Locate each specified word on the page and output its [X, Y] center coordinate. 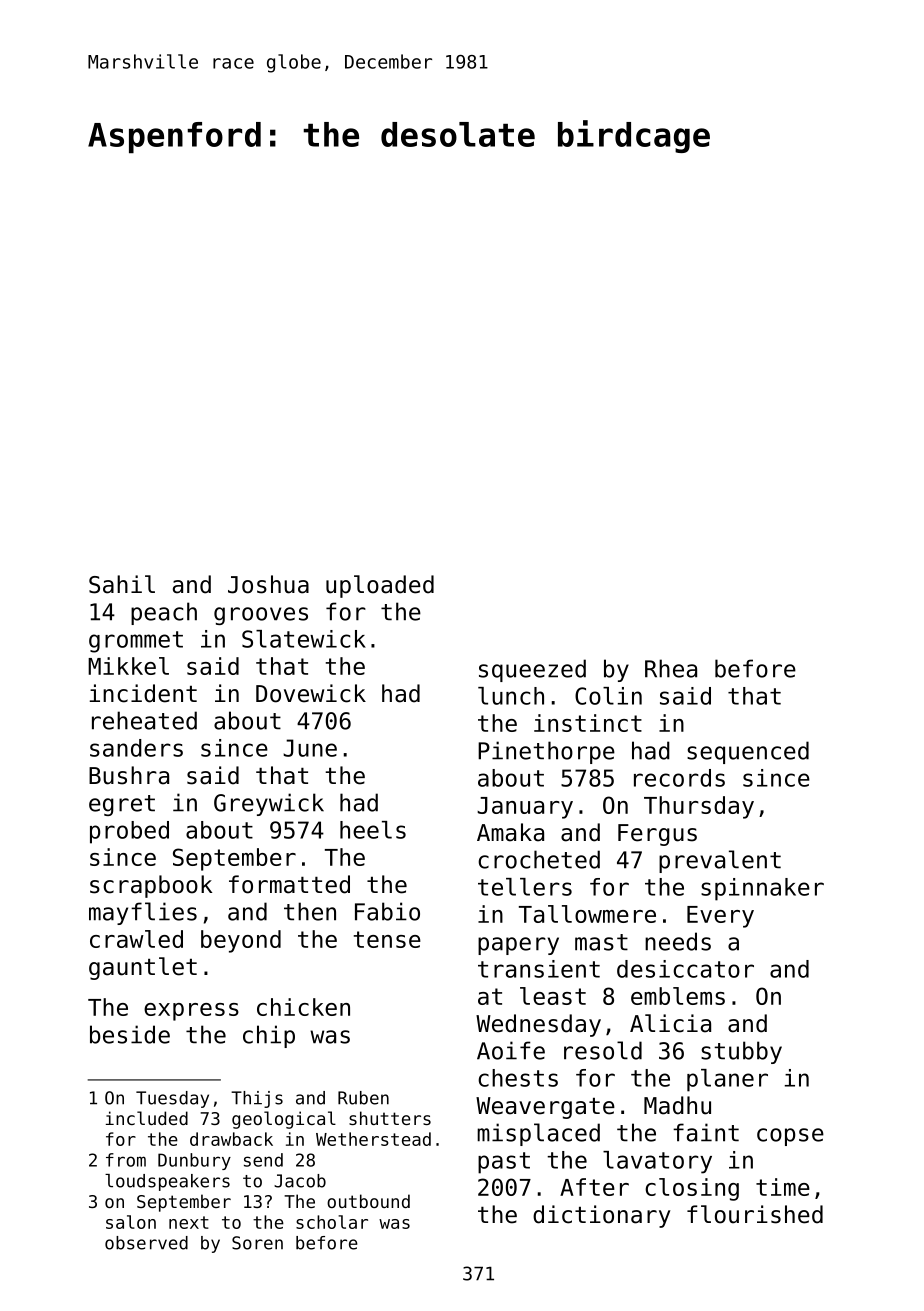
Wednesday [538, 1025]
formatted [289, 884]
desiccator [685, 969]
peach [164, 613]
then [310, 911]
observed [146, 1243]
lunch [511, 696]
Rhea [671, 668]
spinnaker [762, 889]
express [191, 1012]
